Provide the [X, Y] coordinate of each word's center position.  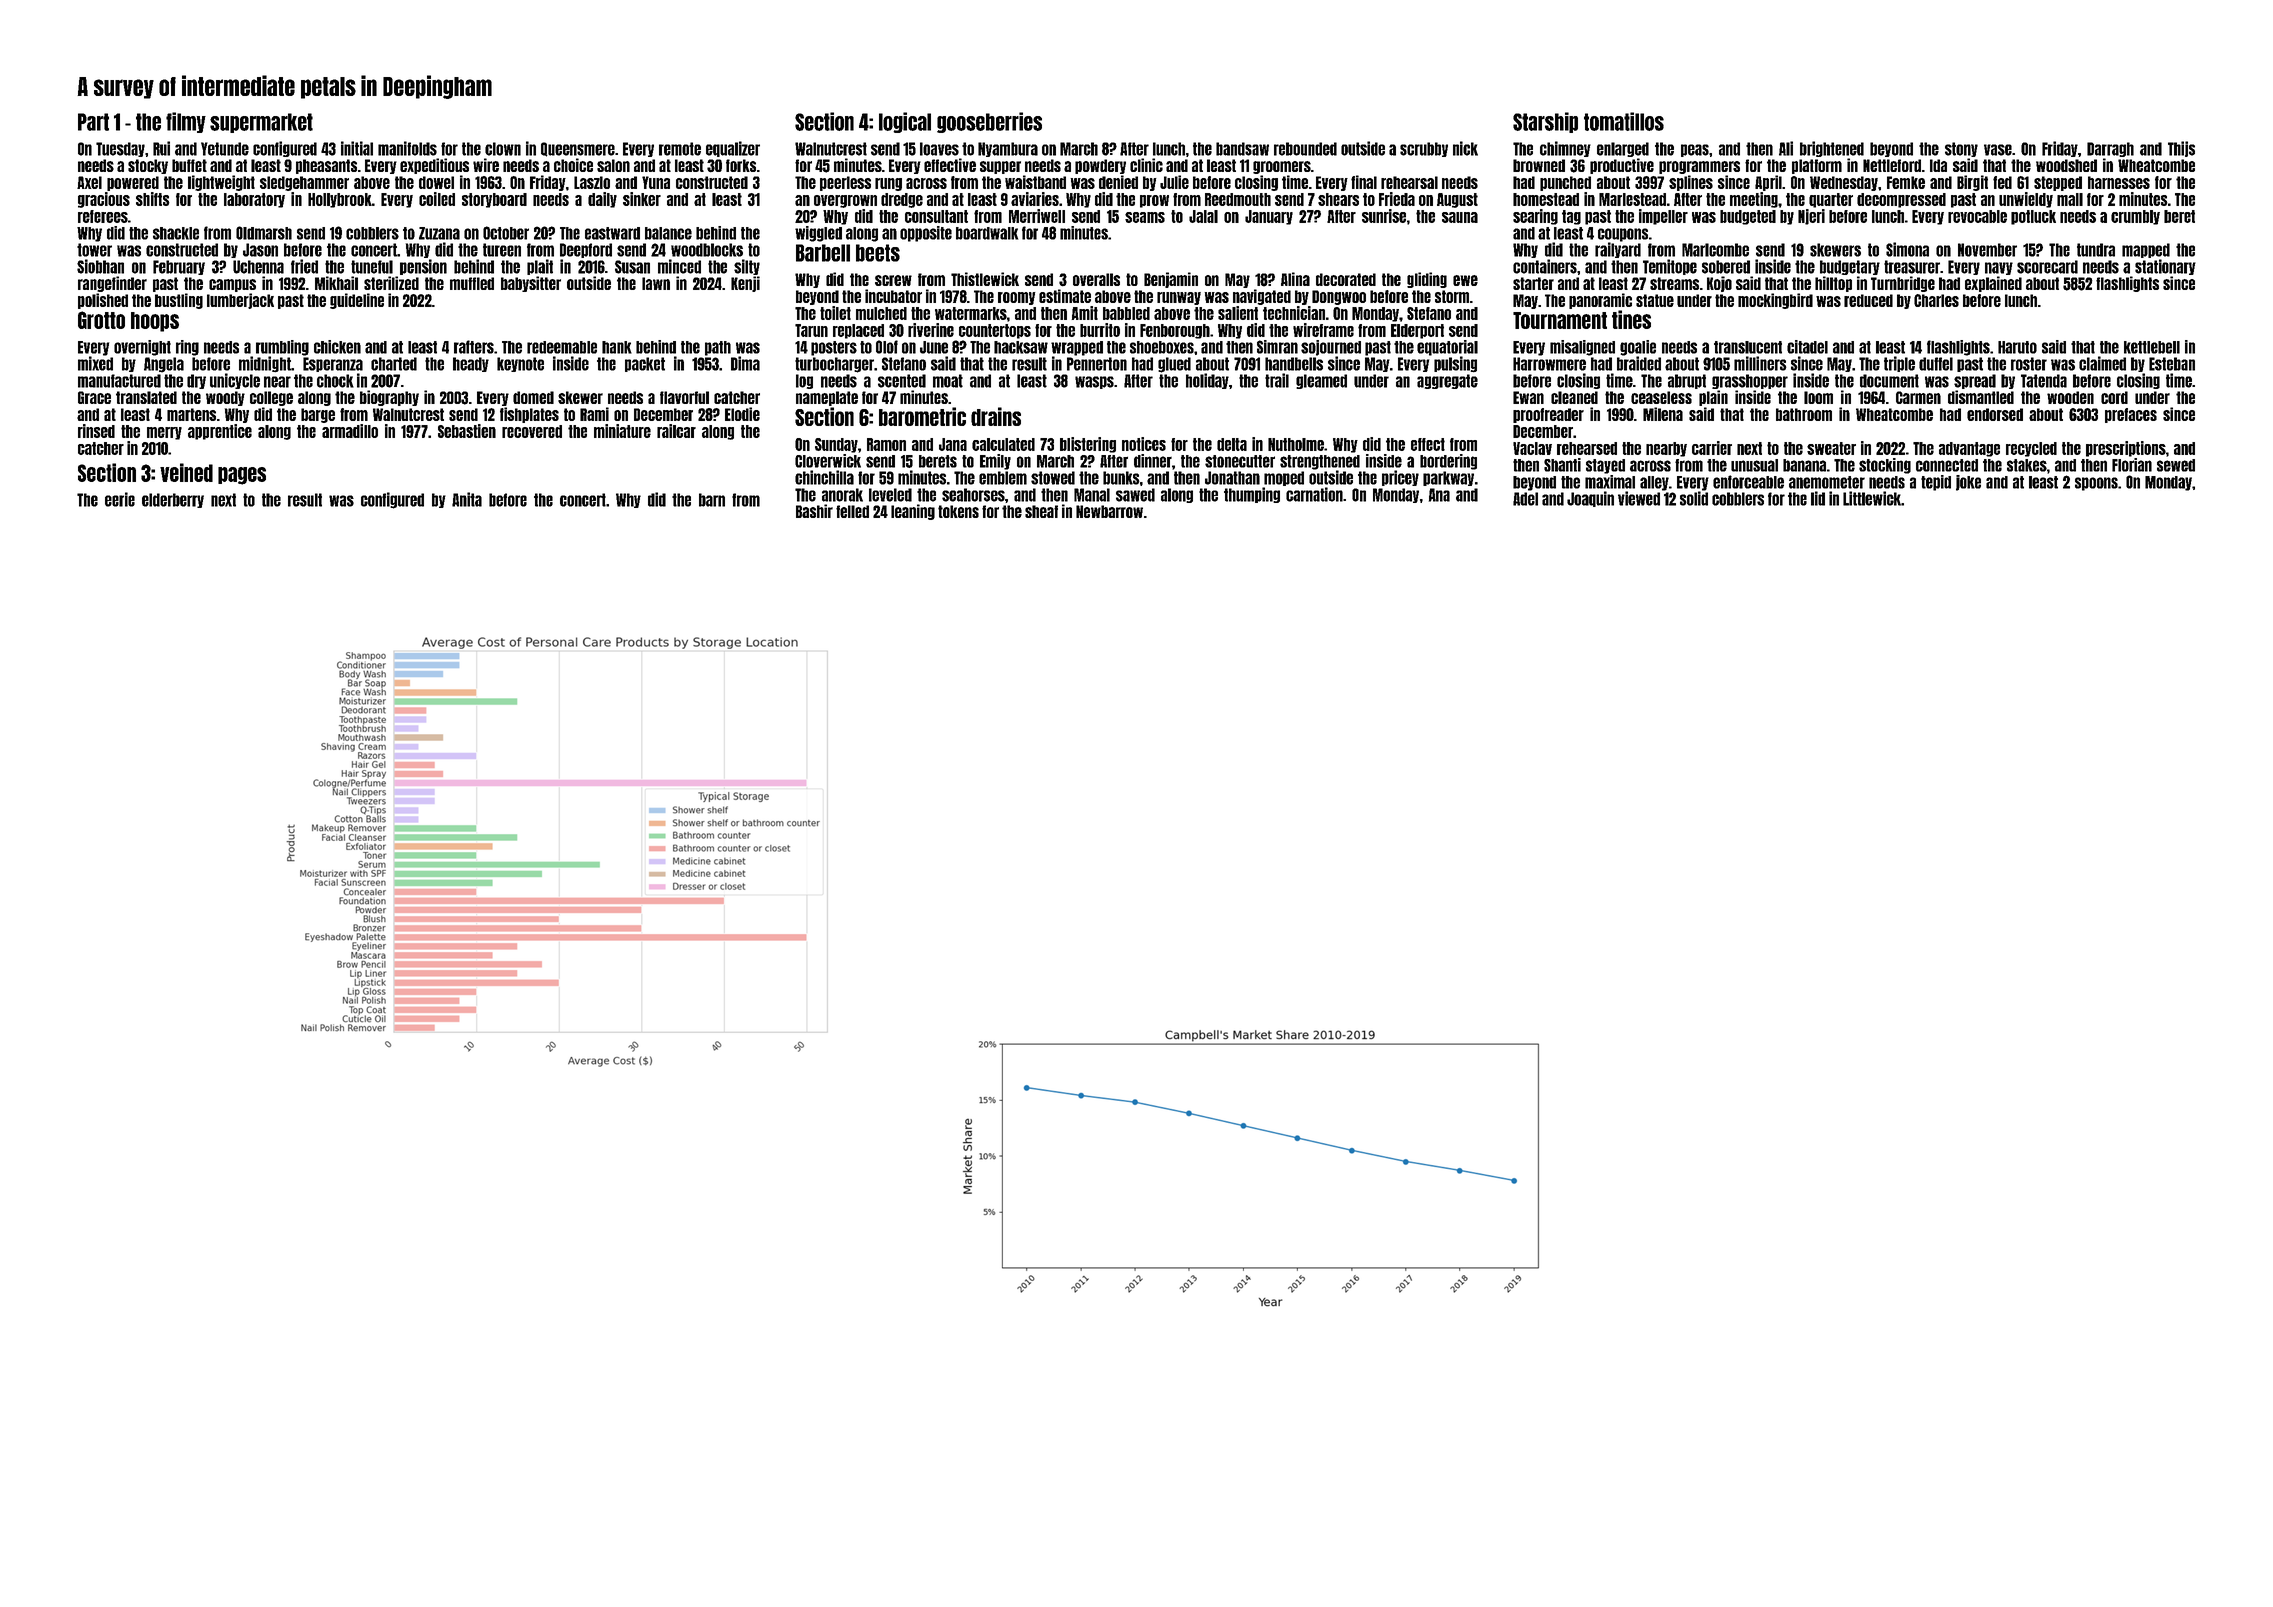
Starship [1545, 122]
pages [242, 476]
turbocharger [834, 365]
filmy [186, 122]
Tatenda [2044, 381]
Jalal [1203, 216]
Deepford [586, 250]
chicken [337, 347]
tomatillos [1624, 121]
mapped [2146, 250]
